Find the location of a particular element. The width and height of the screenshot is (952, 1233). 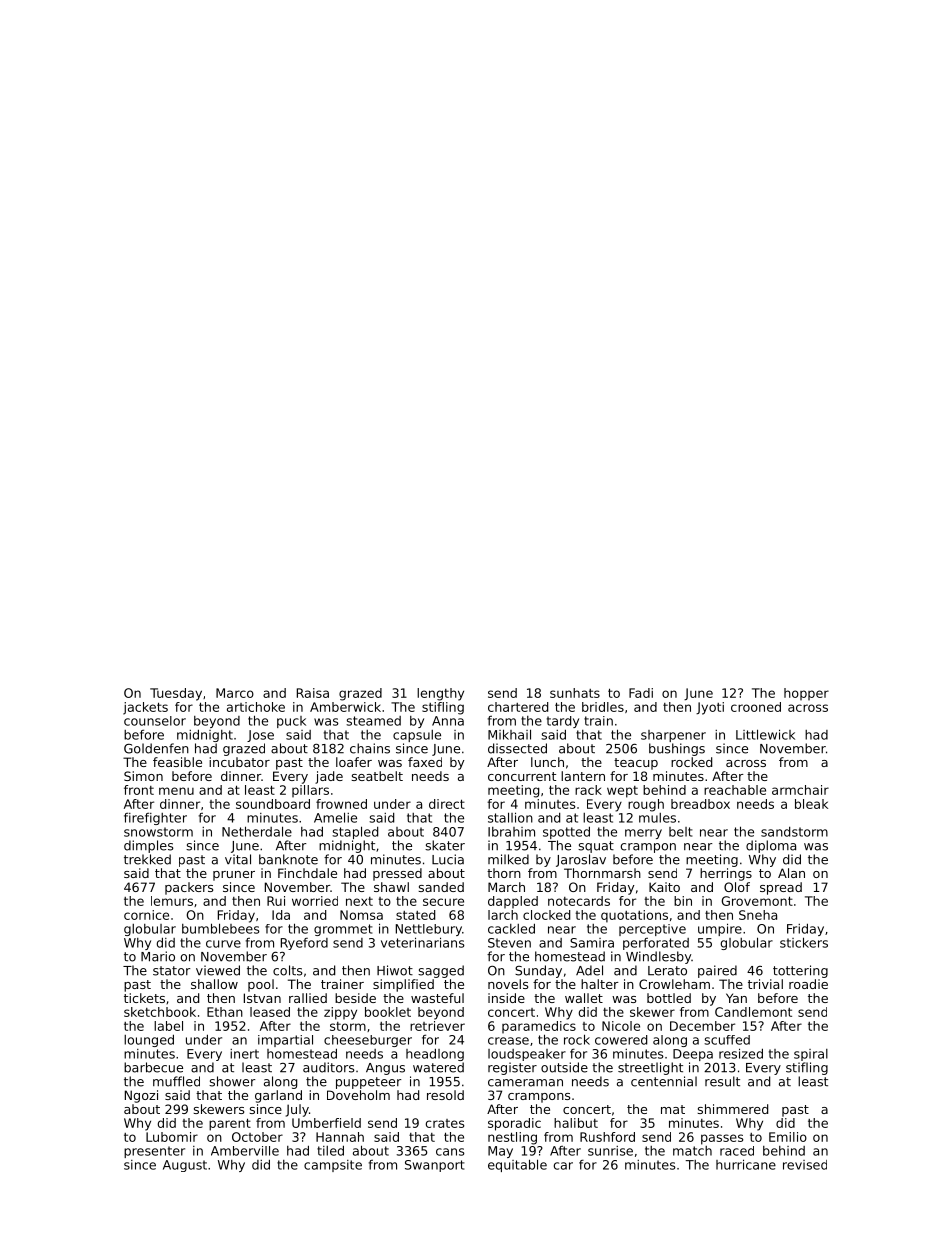

equitable is located at coordinates (517, 1165).
